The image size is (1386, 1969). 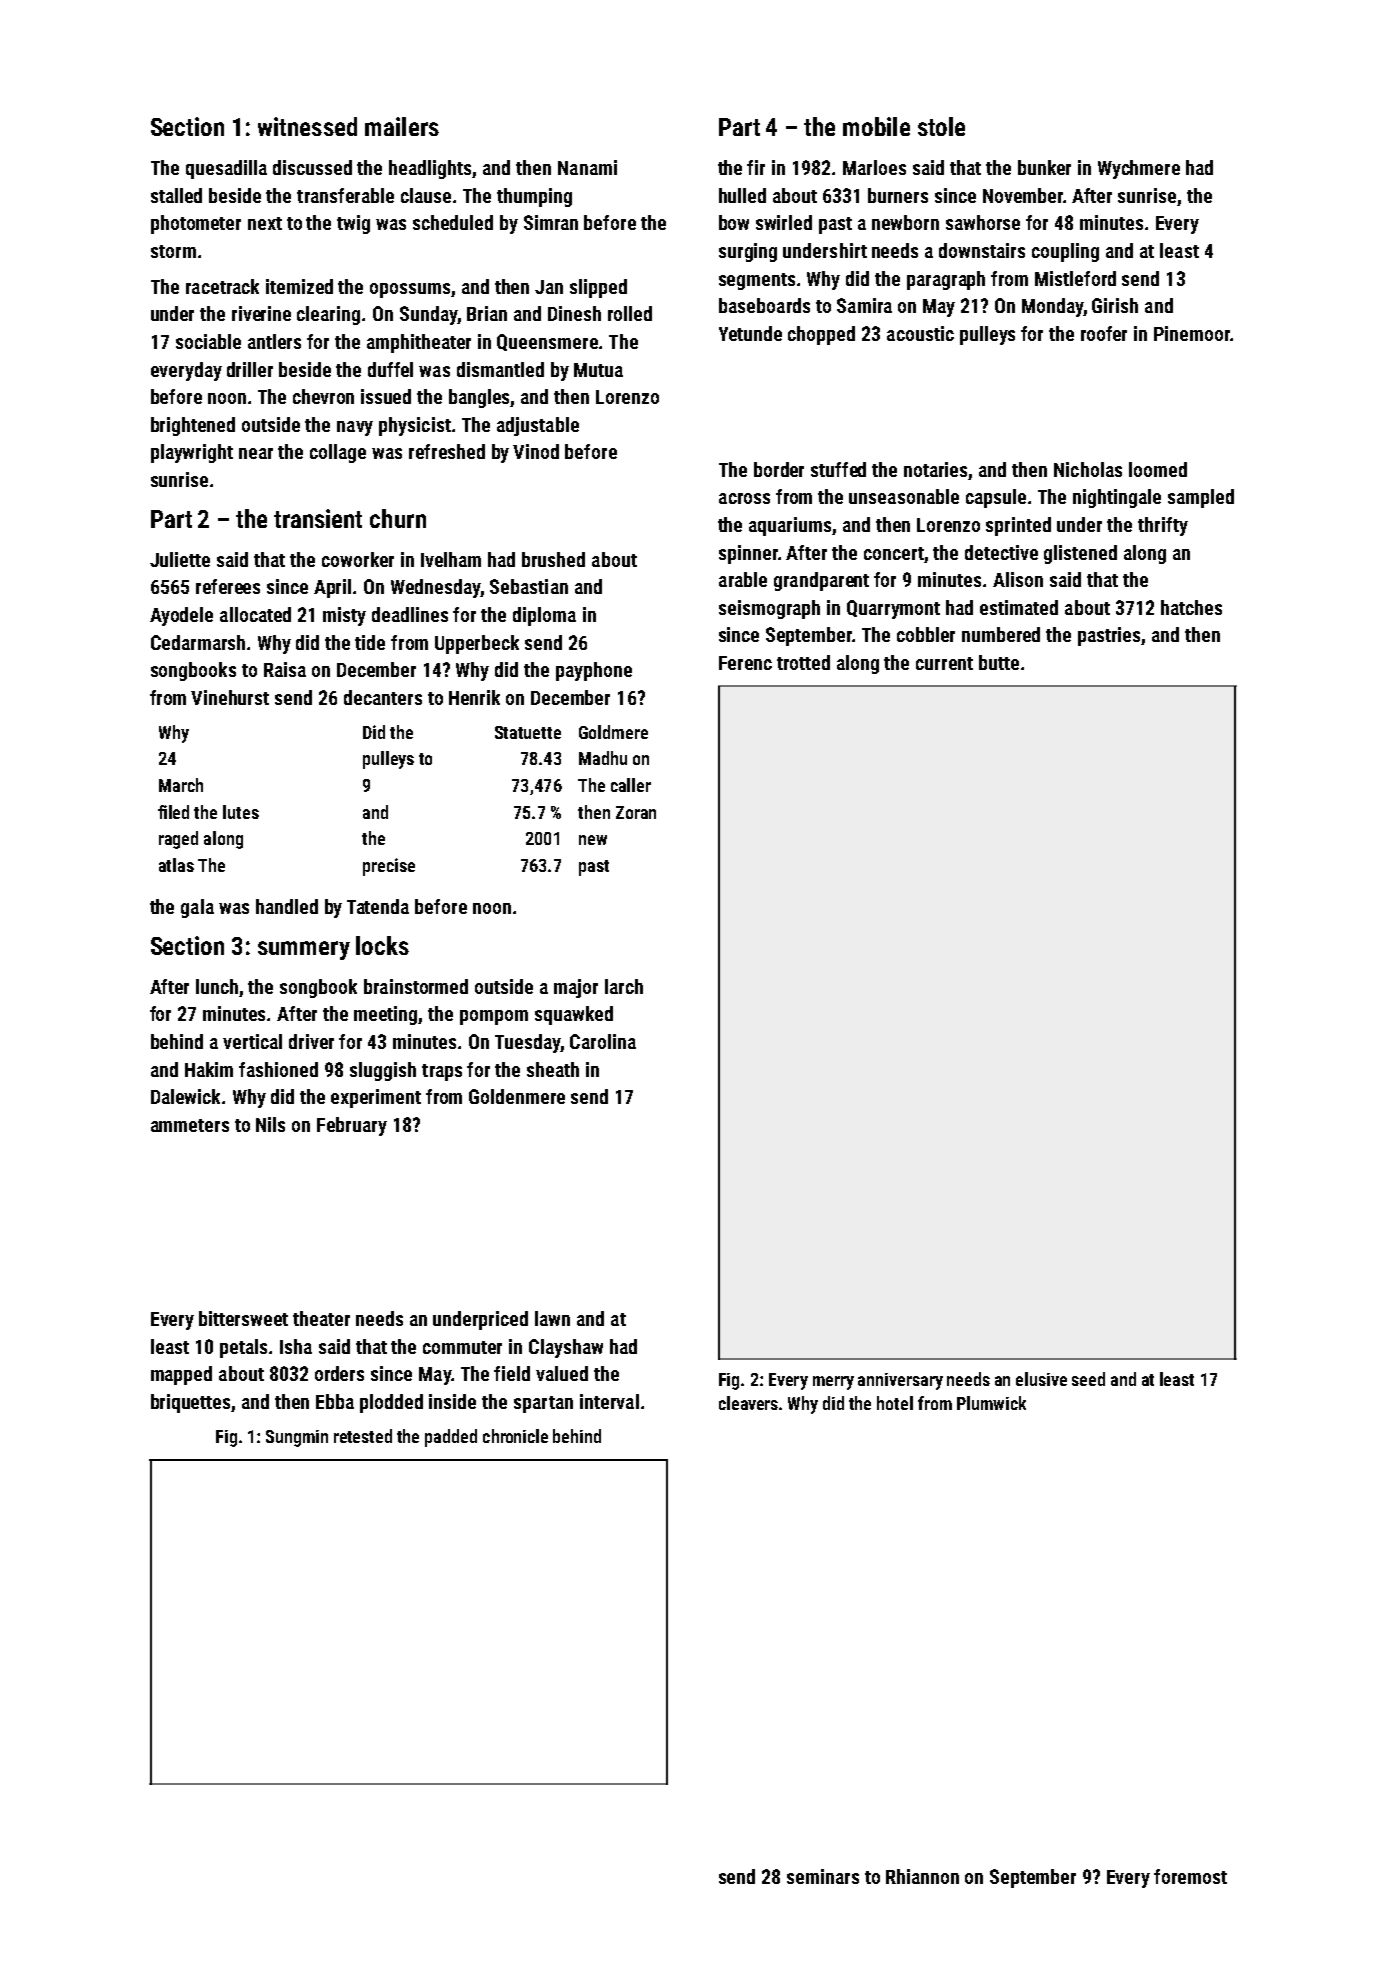 I want to click on clearing, so click(x=328, y=315).
